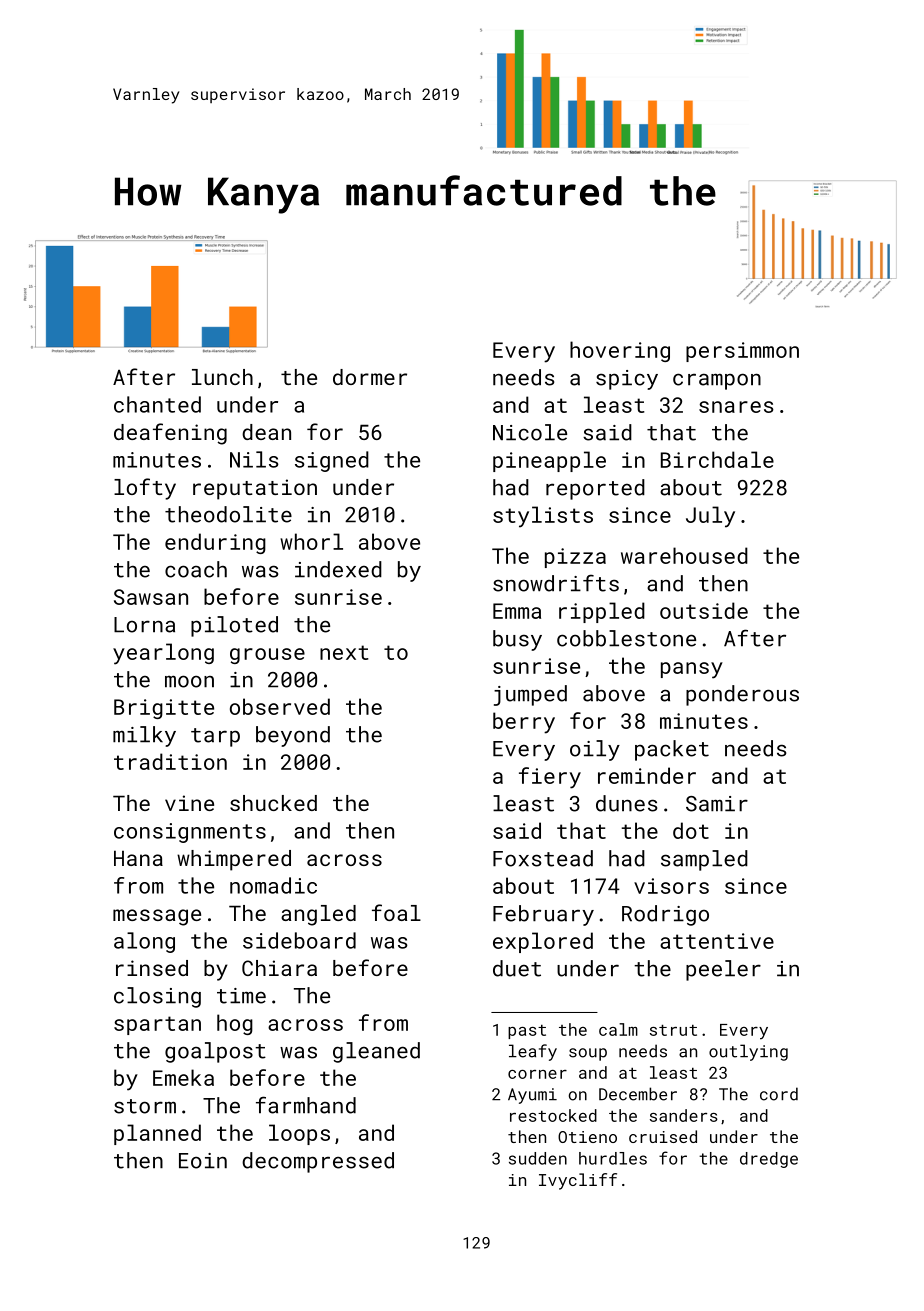  Describe the element at coordinates (620, 351) in the screenshot. I see `hovering` at that location.
